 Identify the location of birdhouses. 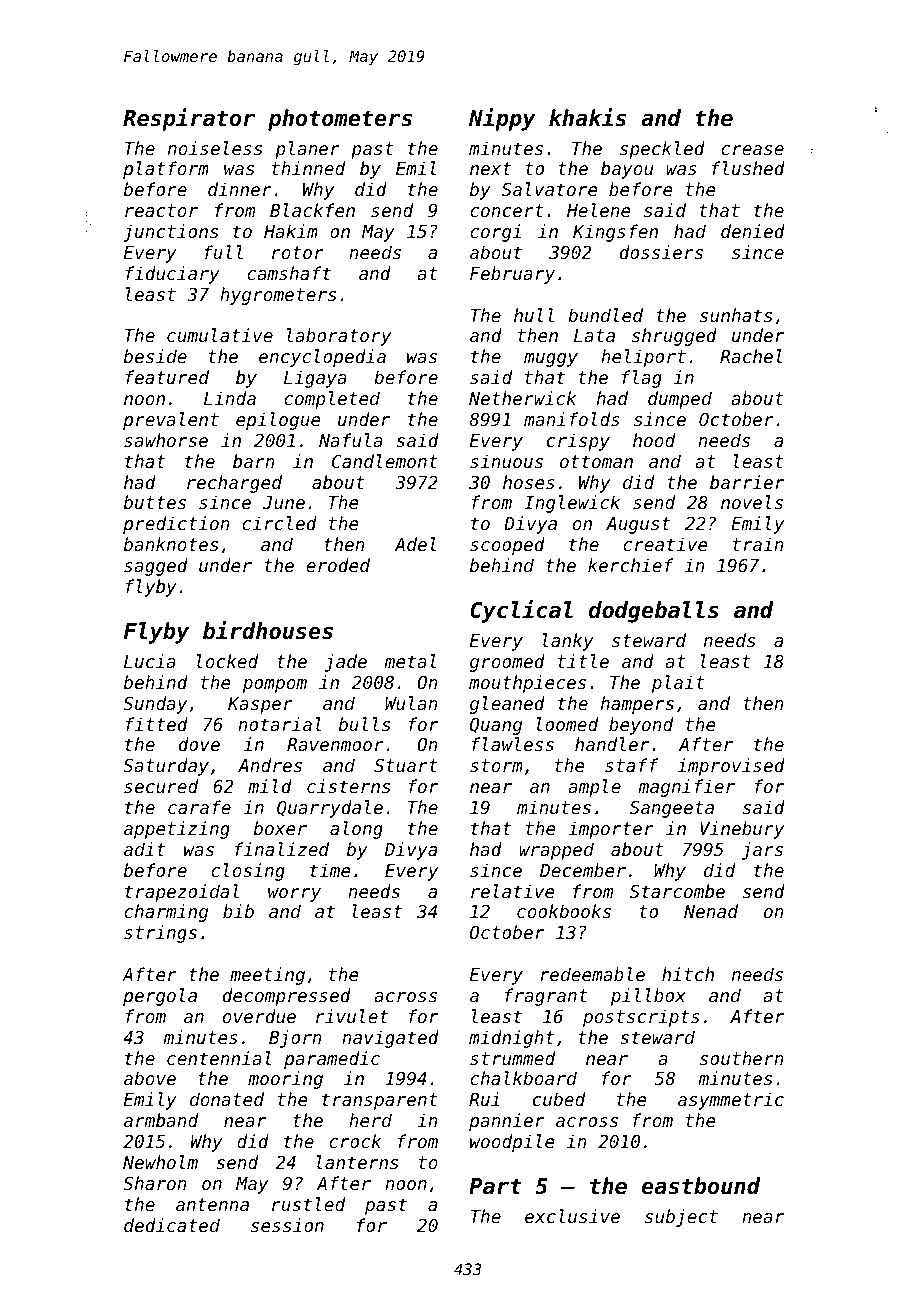
(268, 630).
